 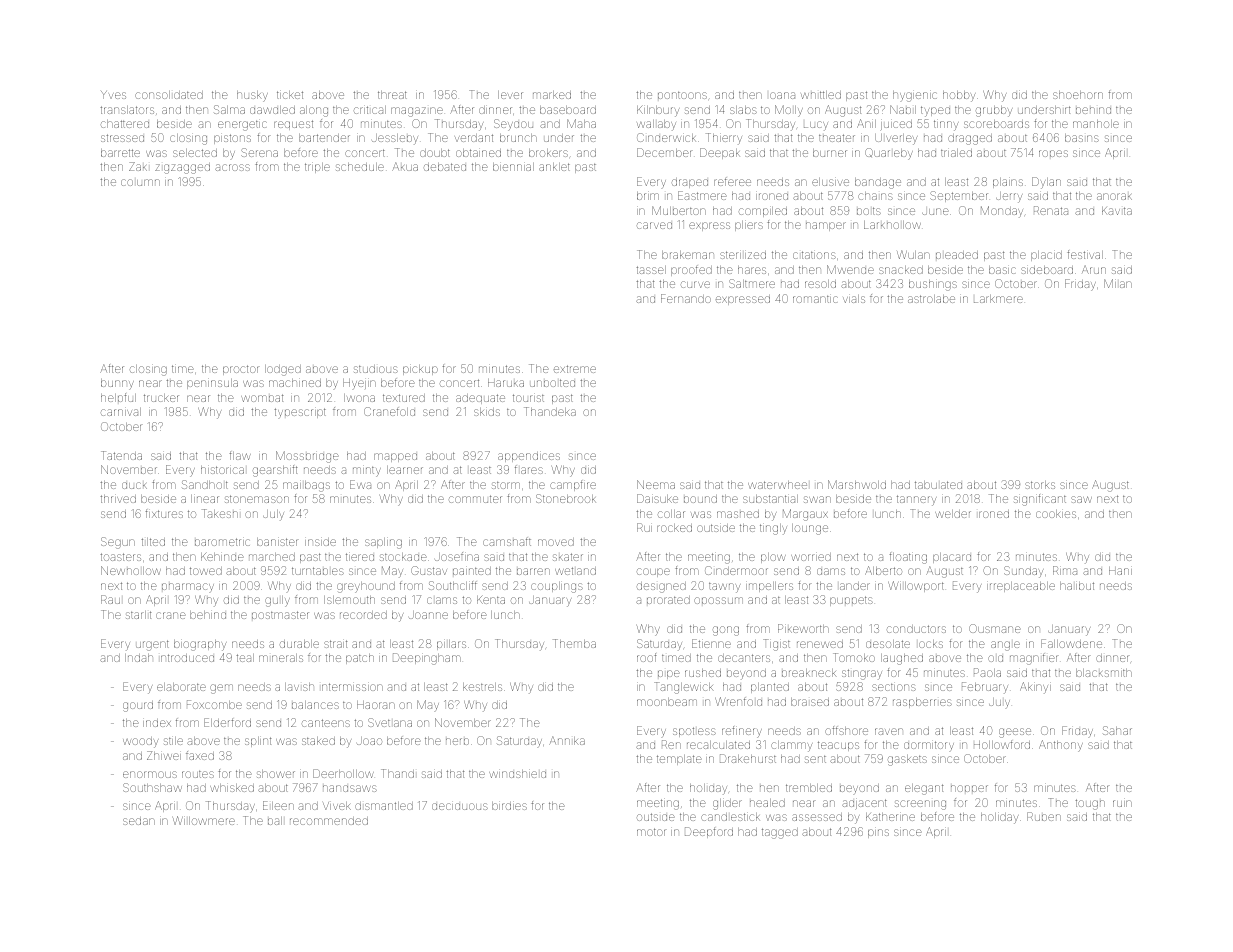 I want to click on Svetlana, so click(x=390, y=722).
